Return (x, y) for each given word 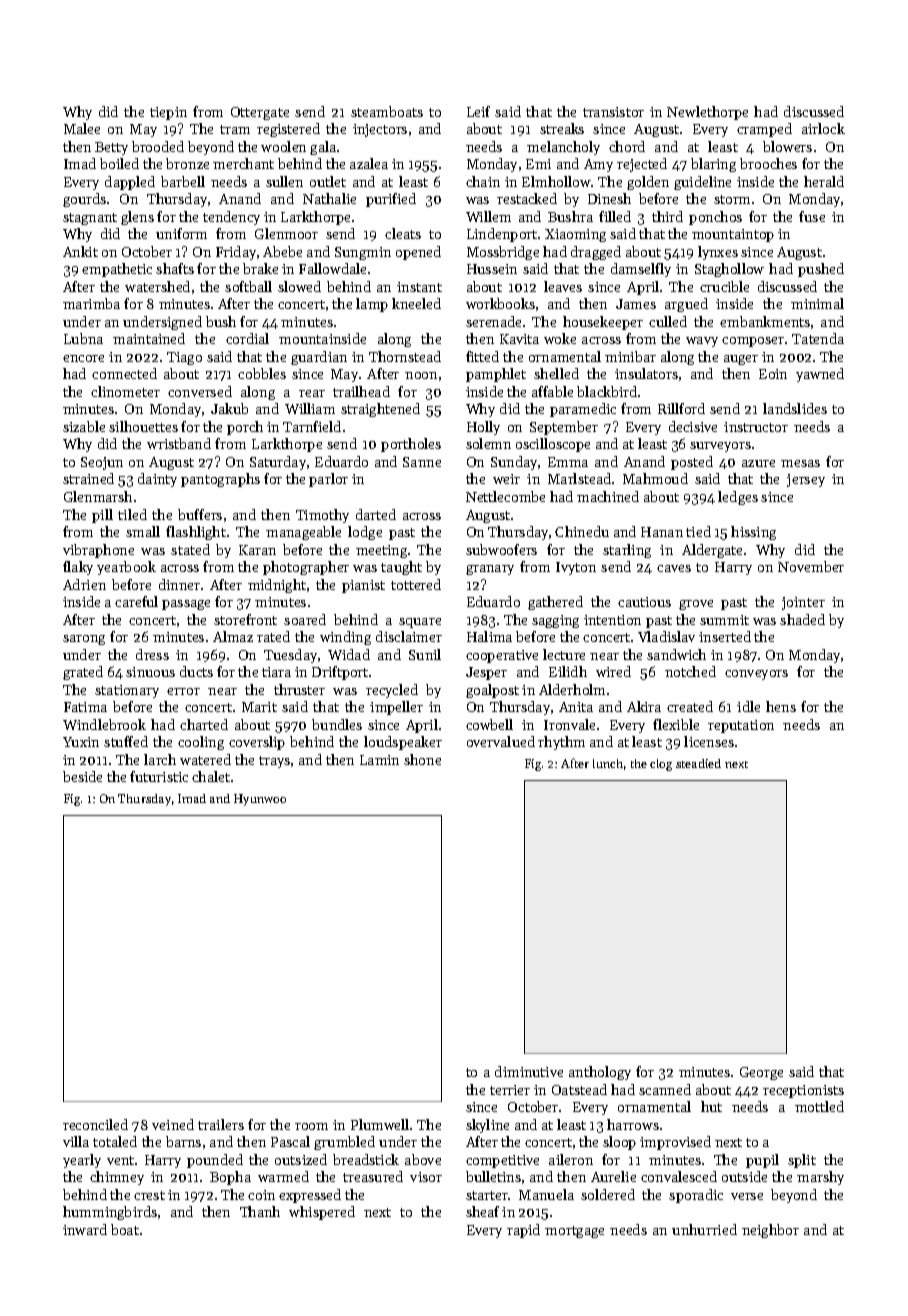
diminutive (529, 1071)
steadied (698, 763)
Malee (82, 128)
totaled (115, 1141)
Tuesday (290, 656)
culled (668, 321)
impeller (396, 708)
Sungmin (363, 253)
